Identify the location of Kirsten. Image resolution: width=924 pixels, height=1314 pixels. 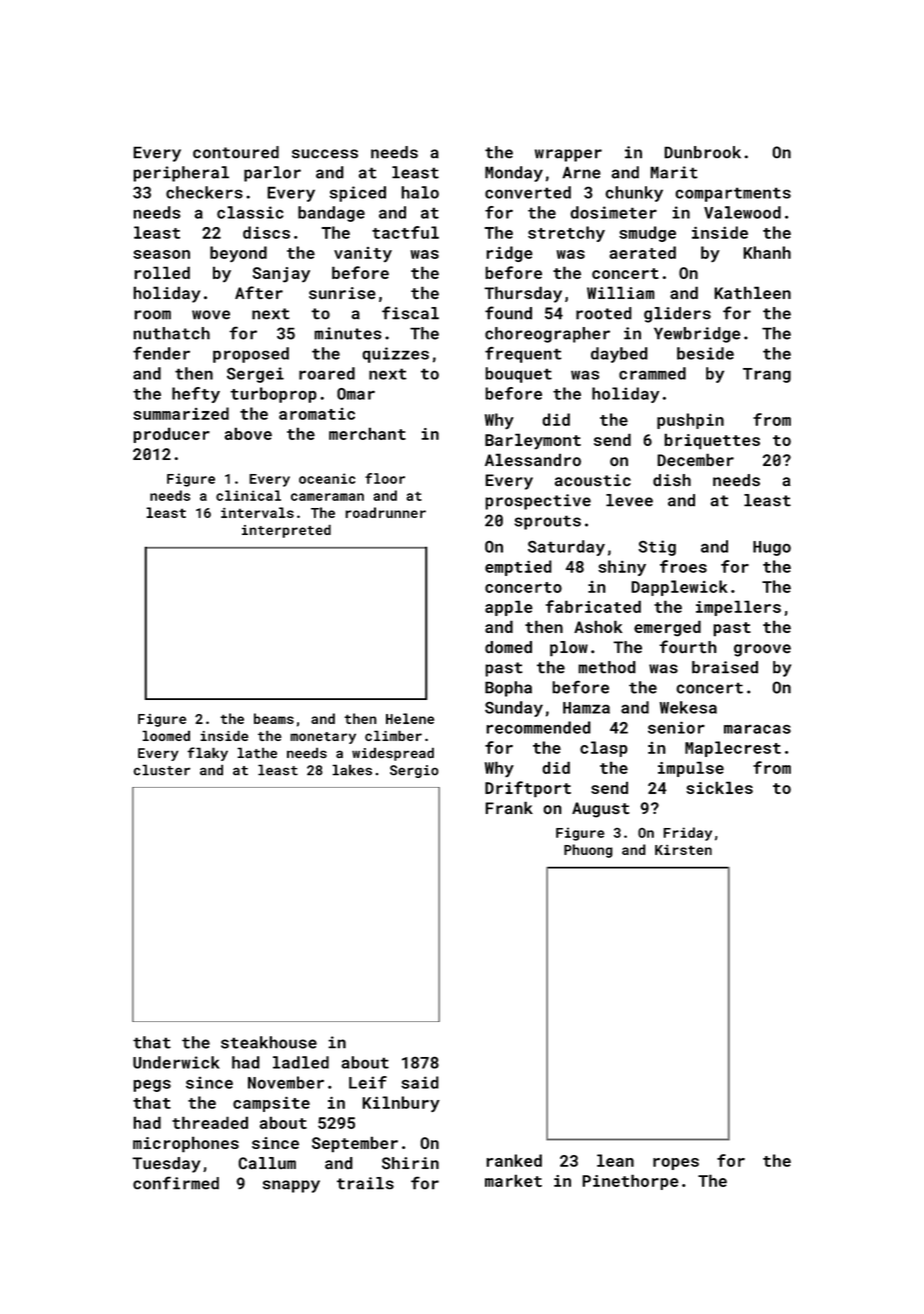
(683, 850).
